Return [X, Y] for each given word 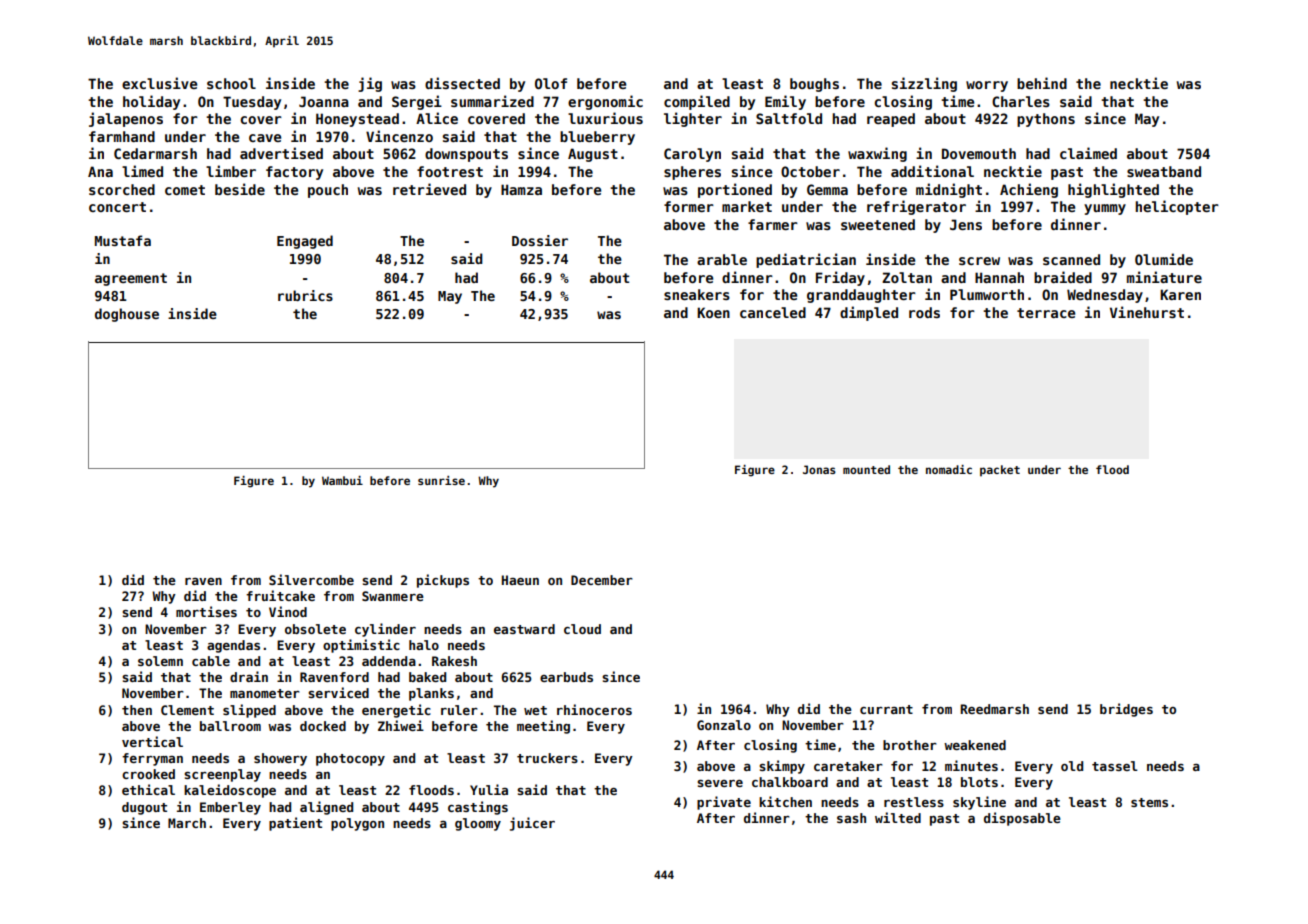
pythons [1046, 120]
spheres [692, 173]
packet [1000, 471]
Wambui [342, 480]
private [724, 803]
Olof [551, 83]
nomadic [949, 469]
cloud [582, 629]
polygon [357, 824]
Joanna [324, 101]
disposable [1022, 819]
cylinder [385, 630]
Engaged [305, 242]
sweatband [1164, 171]
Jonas [819, 469]
